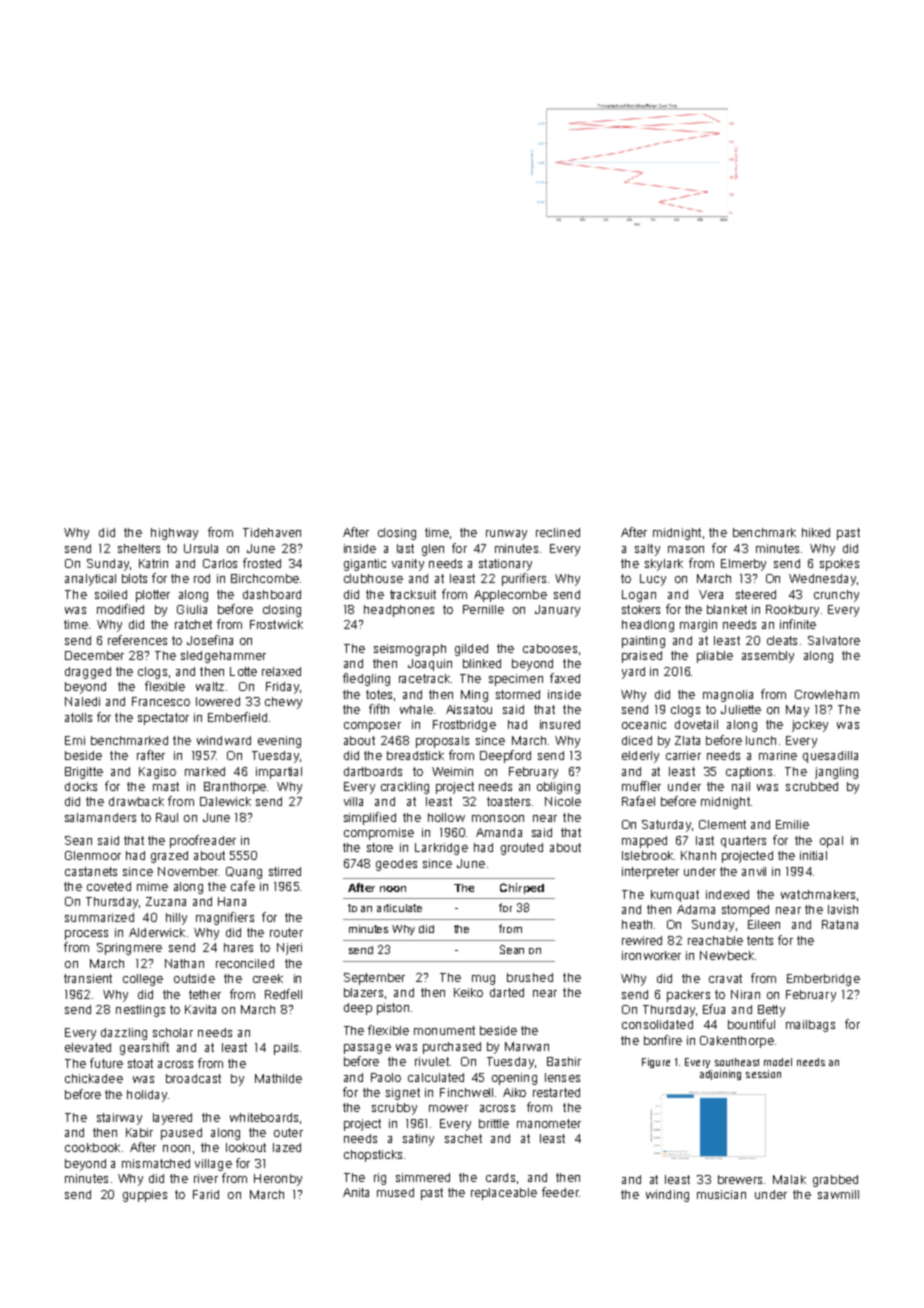  I want to click on Farid, so click(206, 1194).
